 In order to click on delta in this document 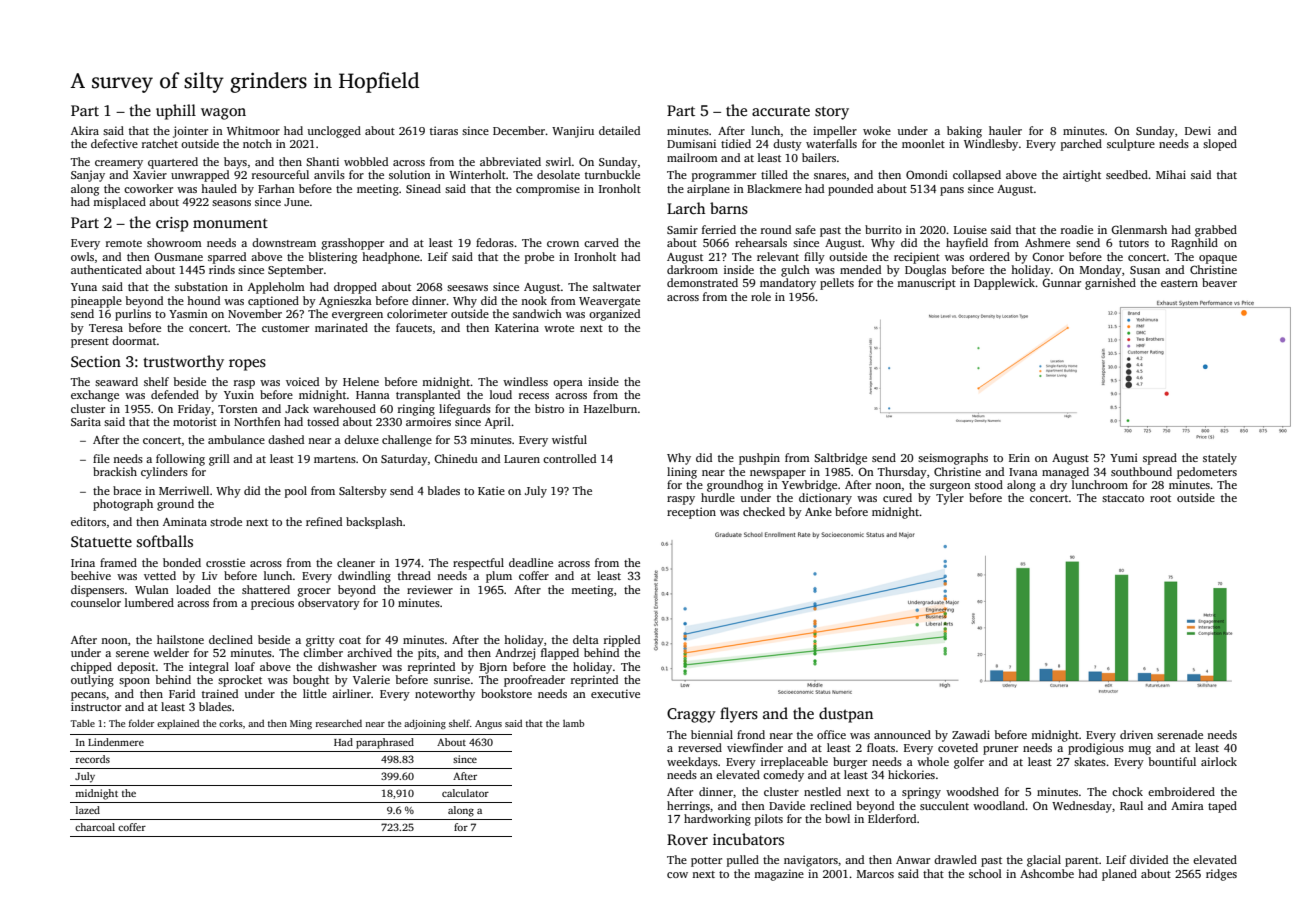, I will do `click(586, 639)`.
